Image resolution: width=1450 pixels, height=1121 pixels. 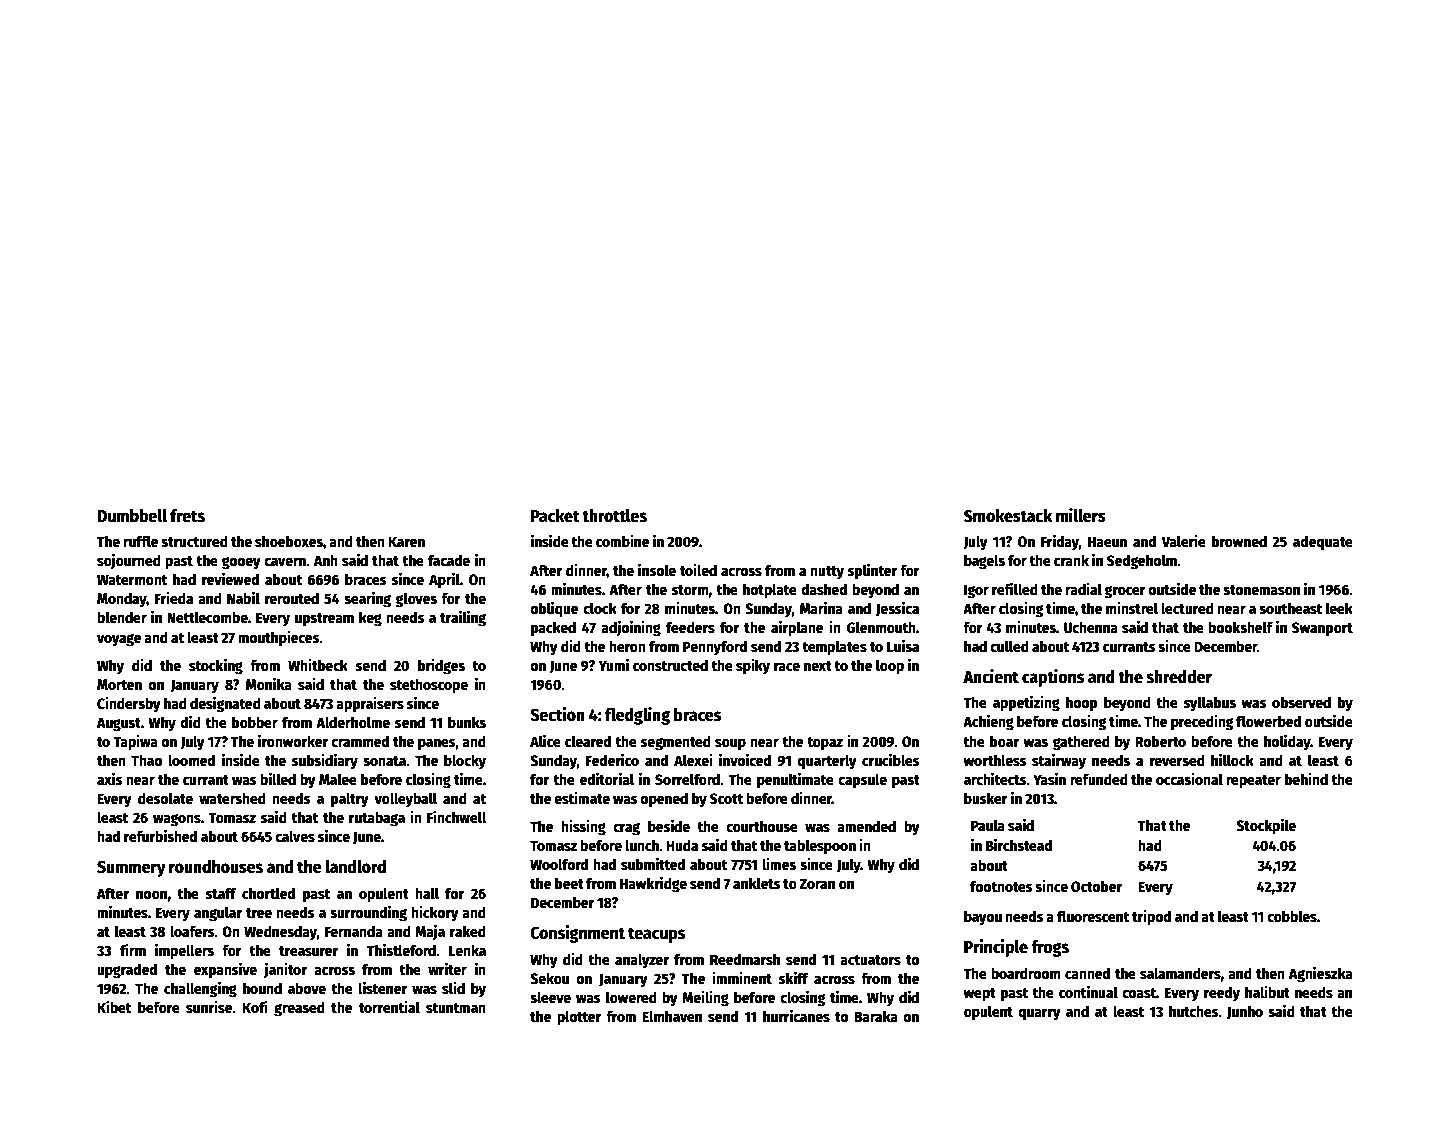 What do you see at coordinates (1292, 916) in the screenshot?
I see `cobbles` at bounding box center [1292, 916].
